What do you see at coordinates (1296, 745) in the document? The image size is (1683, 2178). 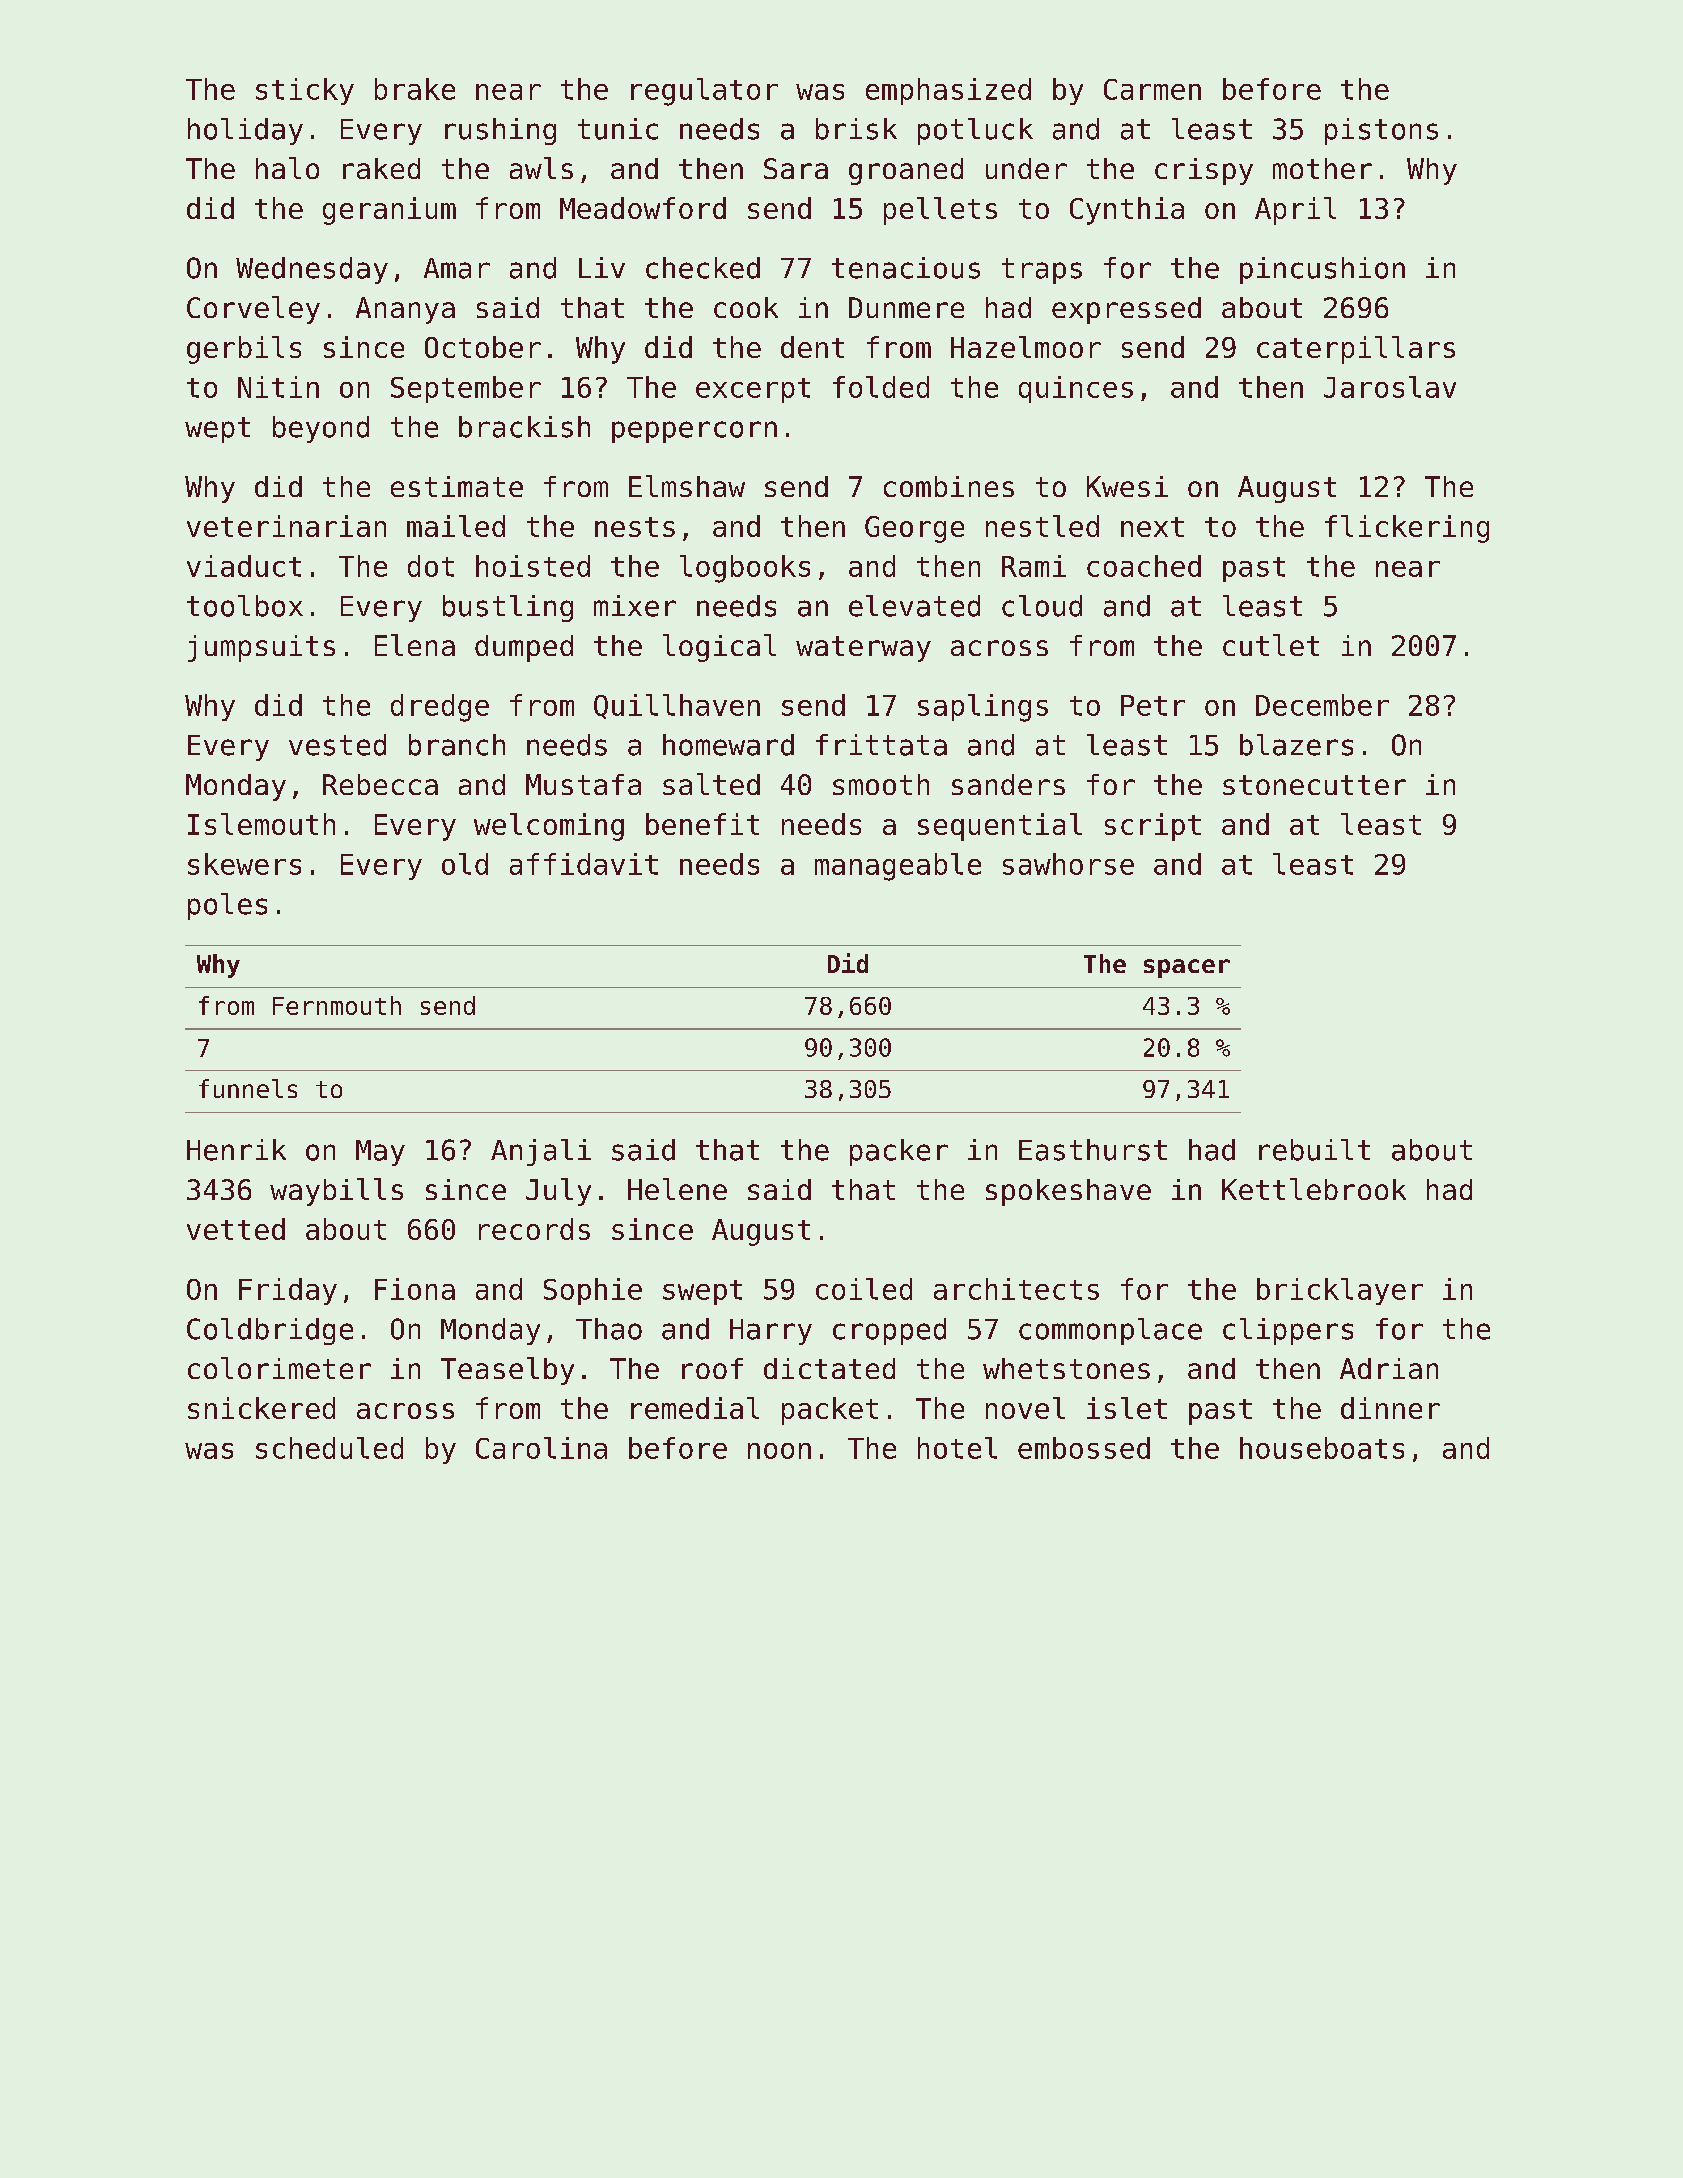 I see `blazers` at bounding box center [1296, 745].
